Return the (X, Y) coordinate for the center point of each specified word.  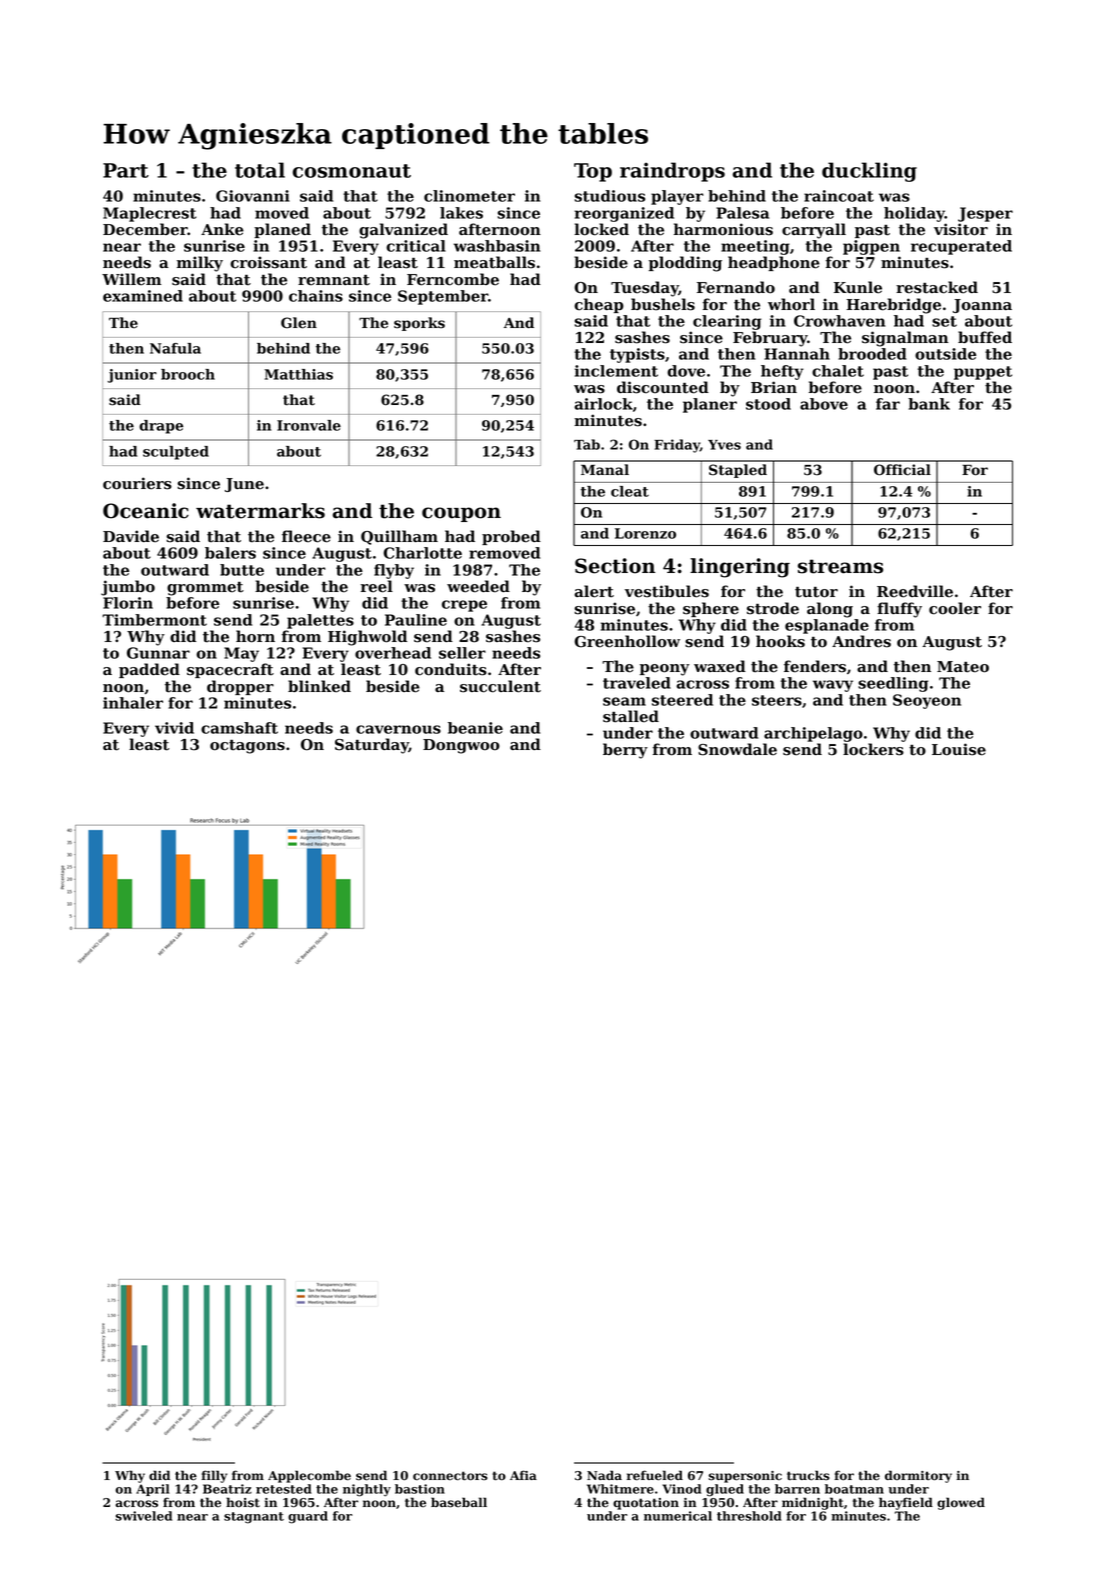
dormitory (918, 1476)
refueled (655, 1475)
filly (214, 1476)
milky (200, 264)
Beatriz (227, 1489)
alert (594, 591)
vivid (174, 728)
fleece (306, 536)
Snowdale (737, 749)
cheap (599, 305)
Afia (523, 1475)
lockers (873, 749)
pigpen (871, 247)
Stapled (738, 471)
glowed (961, 1503)
